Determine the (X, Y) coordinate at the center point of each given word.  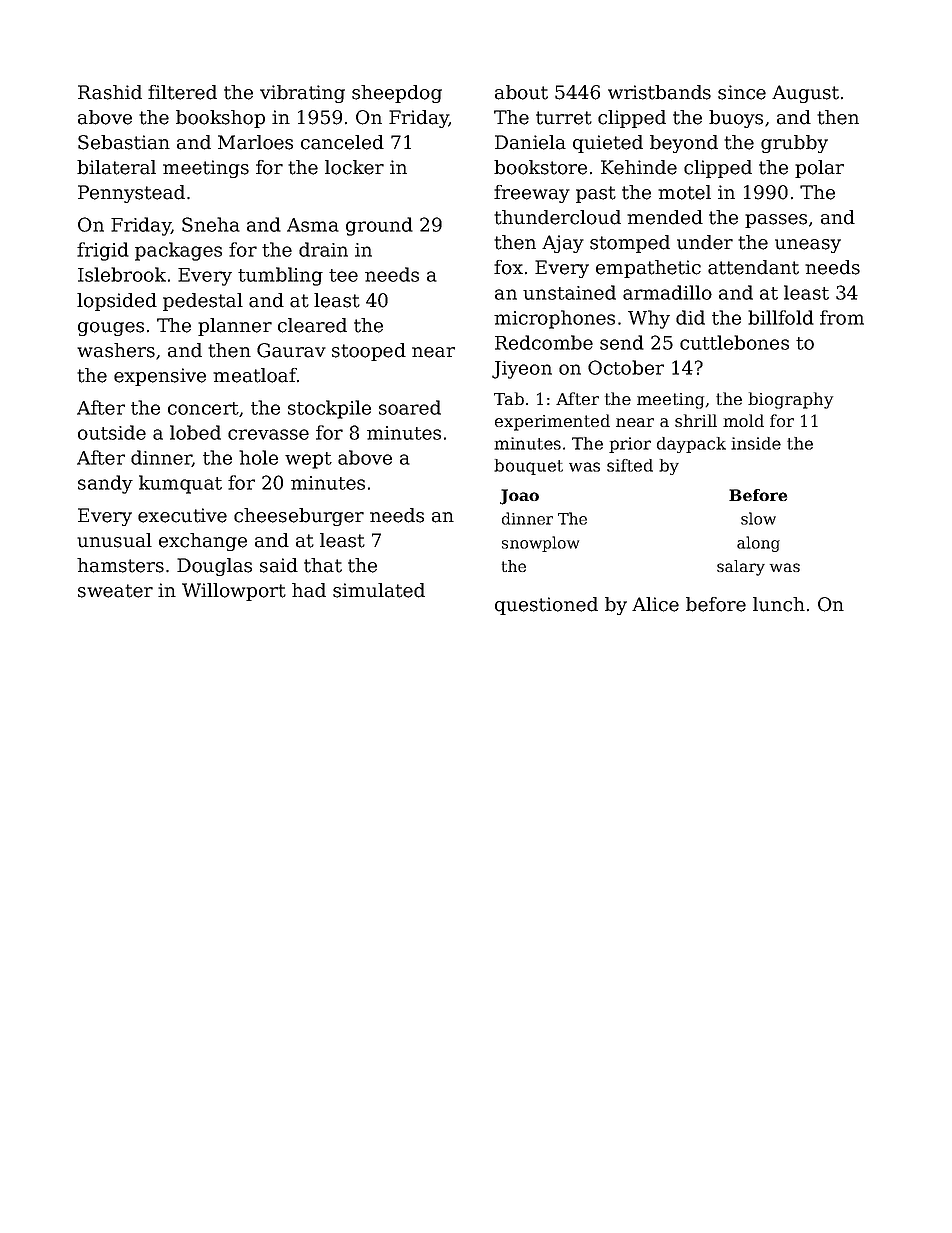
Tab (509, 398)
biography (790, 400)
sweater (115, 591)
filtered (182, 92)
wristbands (659, 92)
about (521, 92)
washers (116, 350)
